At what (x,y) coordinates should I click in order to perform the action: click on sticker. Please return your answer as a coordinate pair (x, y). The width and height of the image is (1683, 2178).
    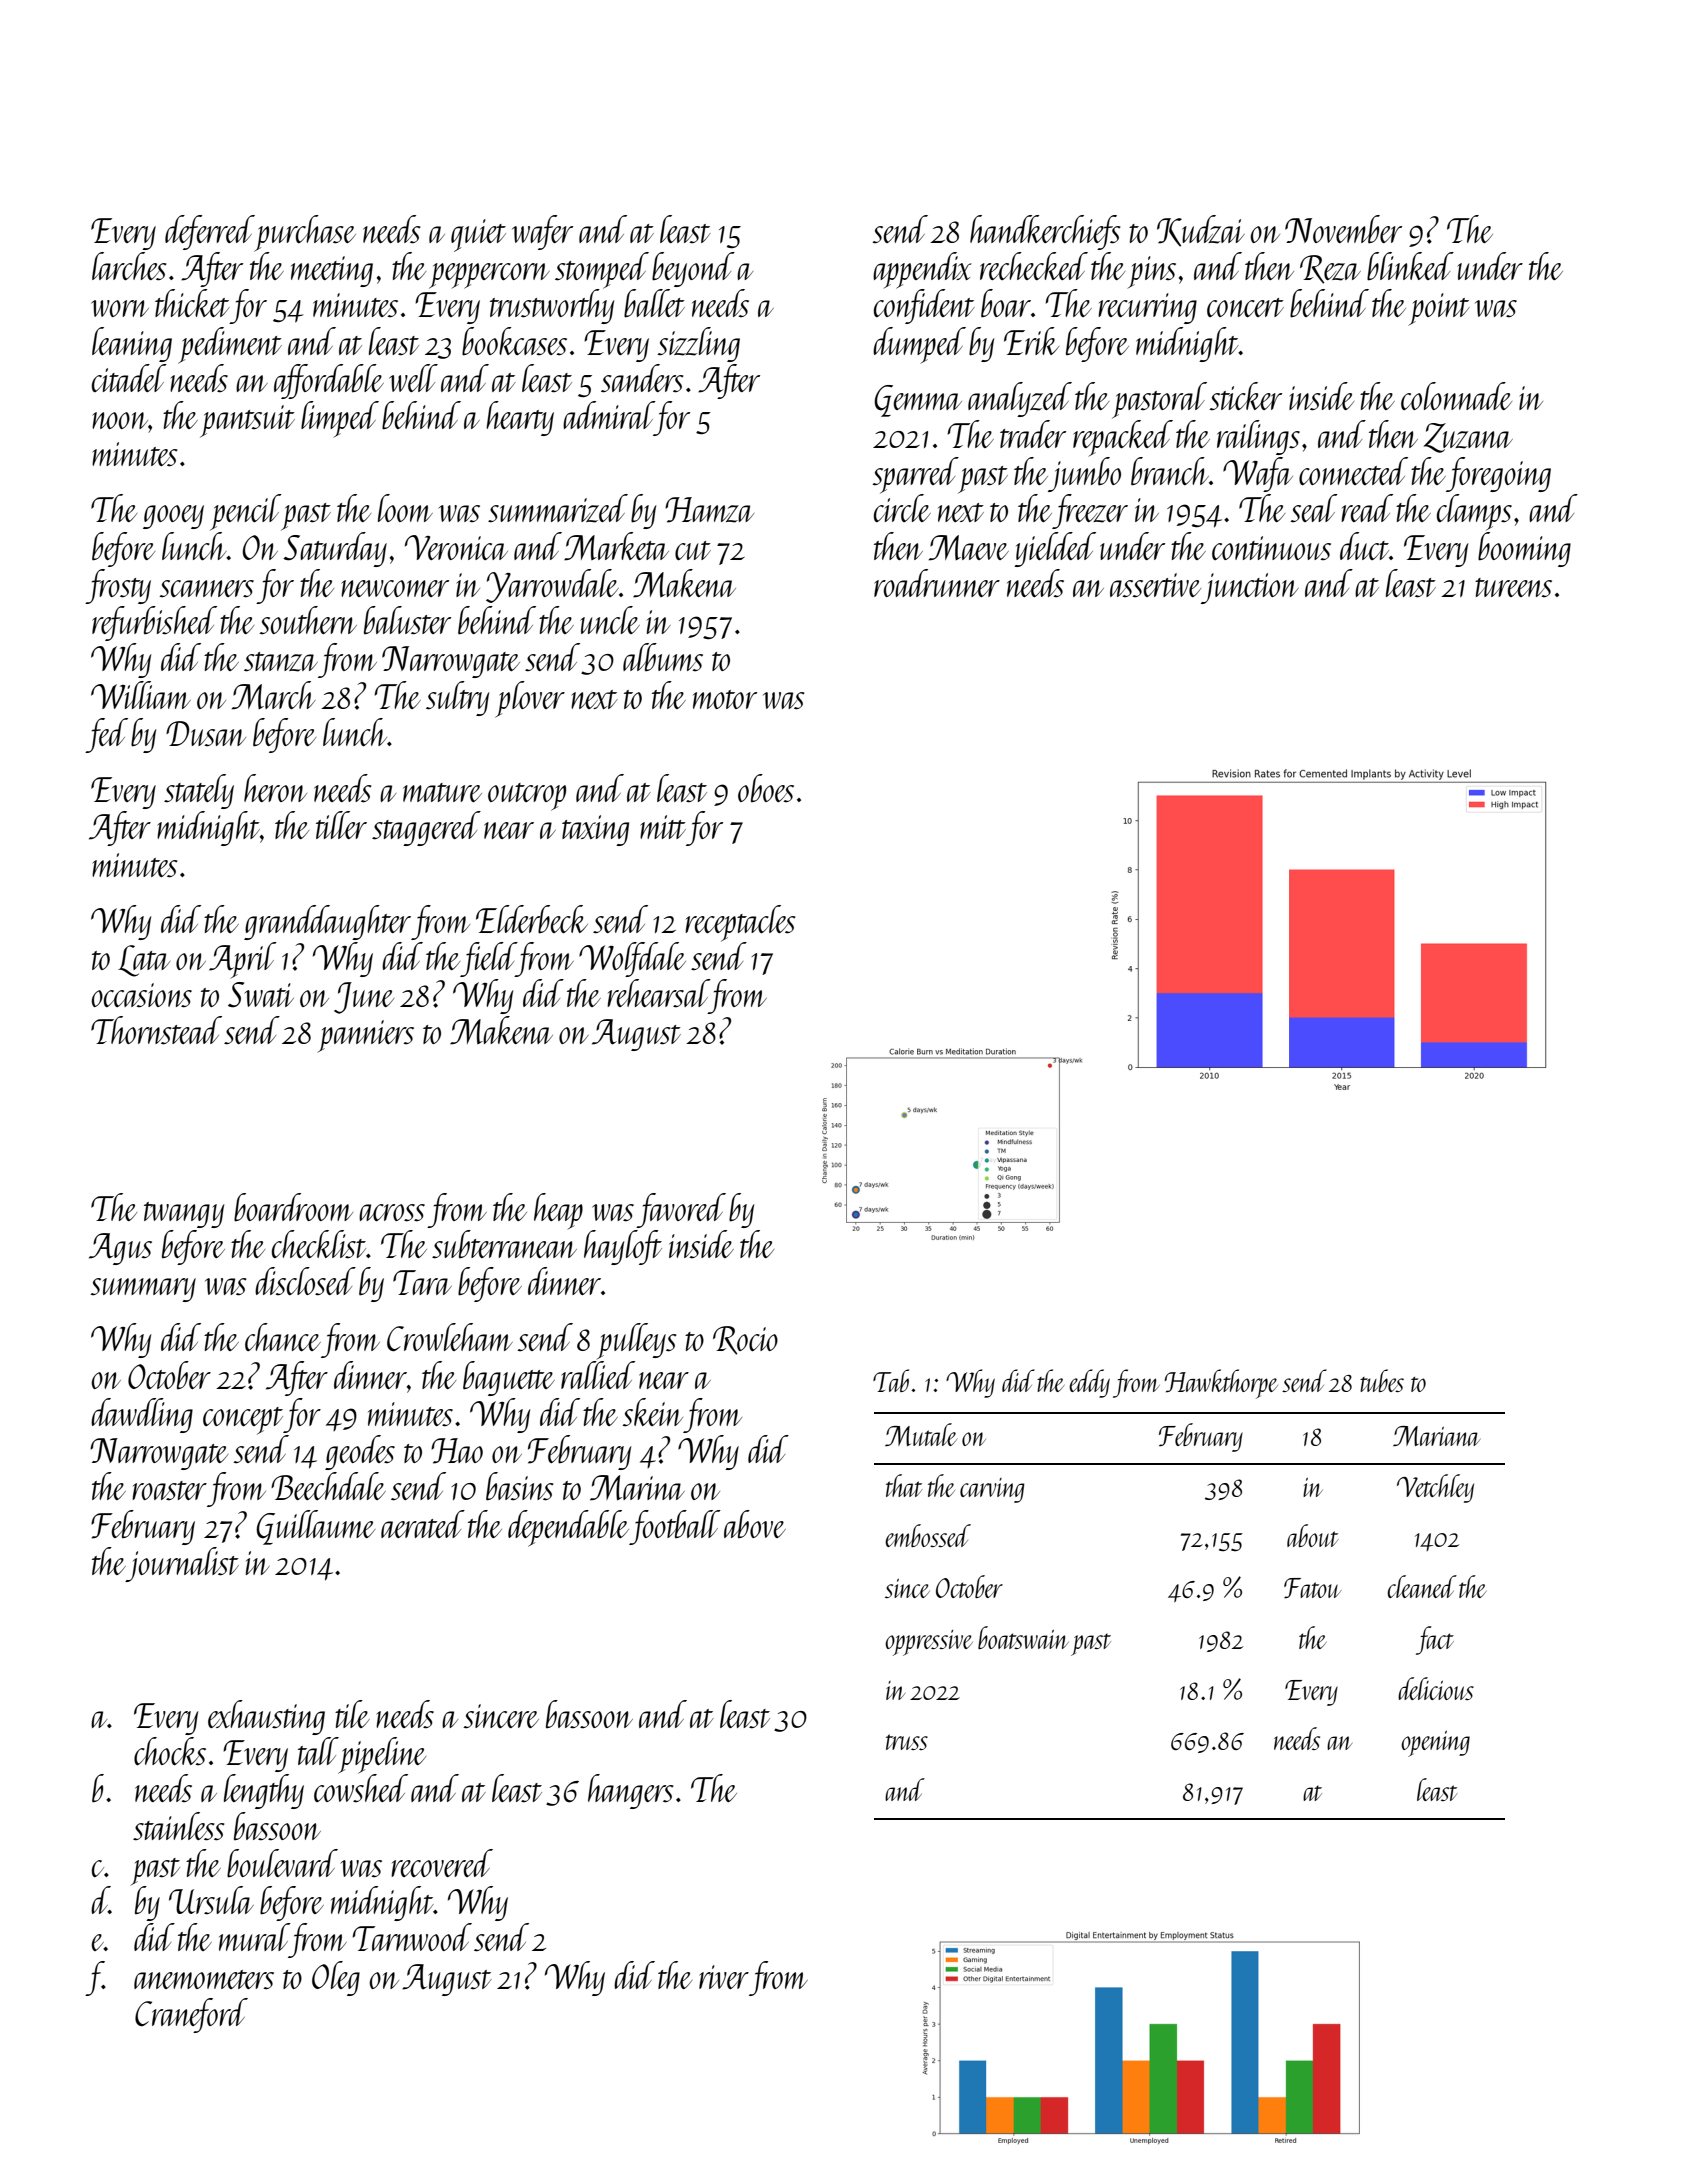
    Looking at the image, I should click on (1245, 396).
